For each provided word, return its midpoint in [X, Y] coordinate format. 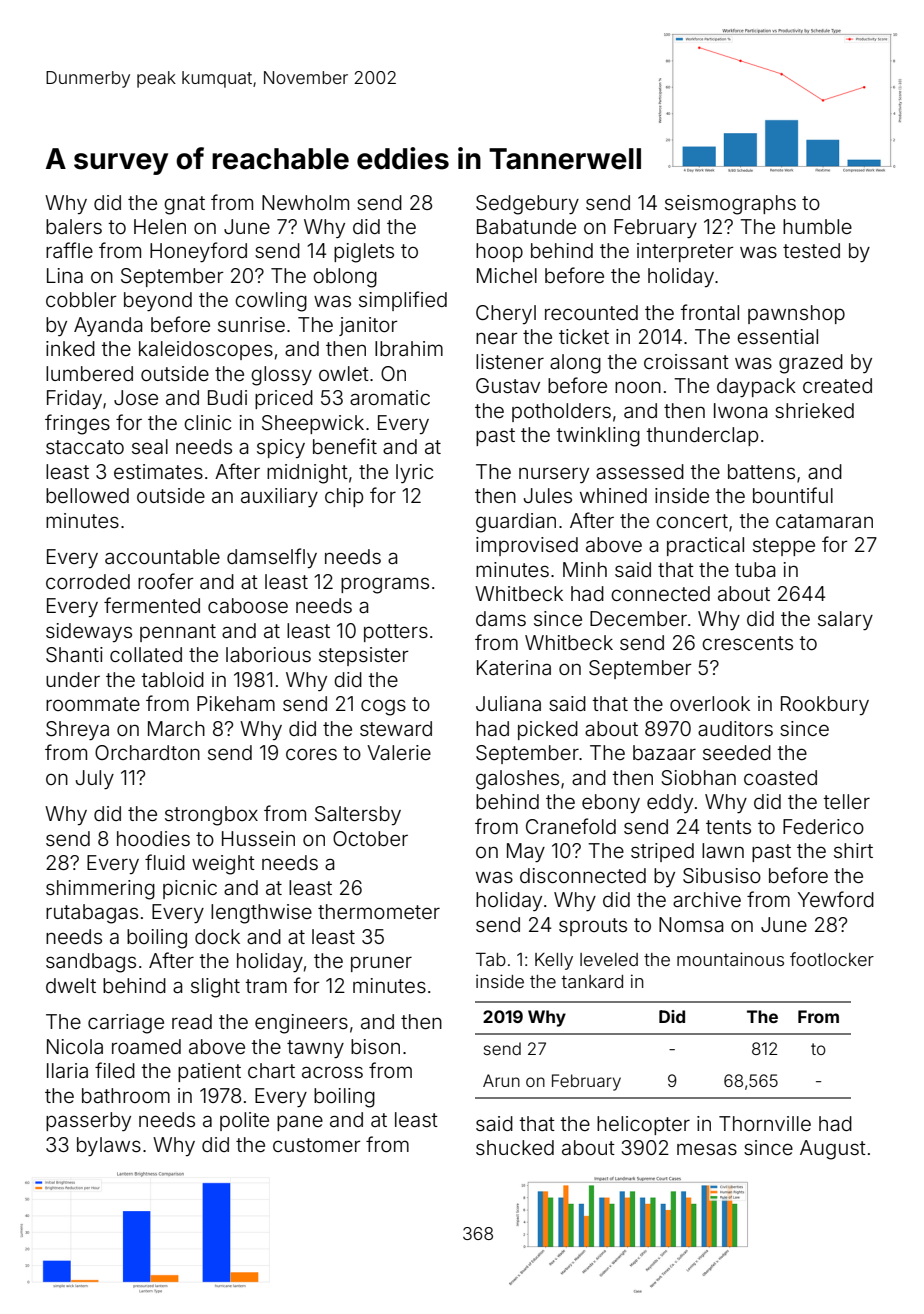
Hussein [258, 838]
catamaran [824, 521]
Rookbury [825, 705]
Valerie [399, 752]
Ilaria [67, 1070]
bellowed [87, 495]
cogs [383, 707]
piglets [364, 253]
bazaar [664, 752]
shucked [515, 1147]
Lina [65, 275]
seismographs [730, 205]
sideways [89, 632]
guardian [516, 523]
